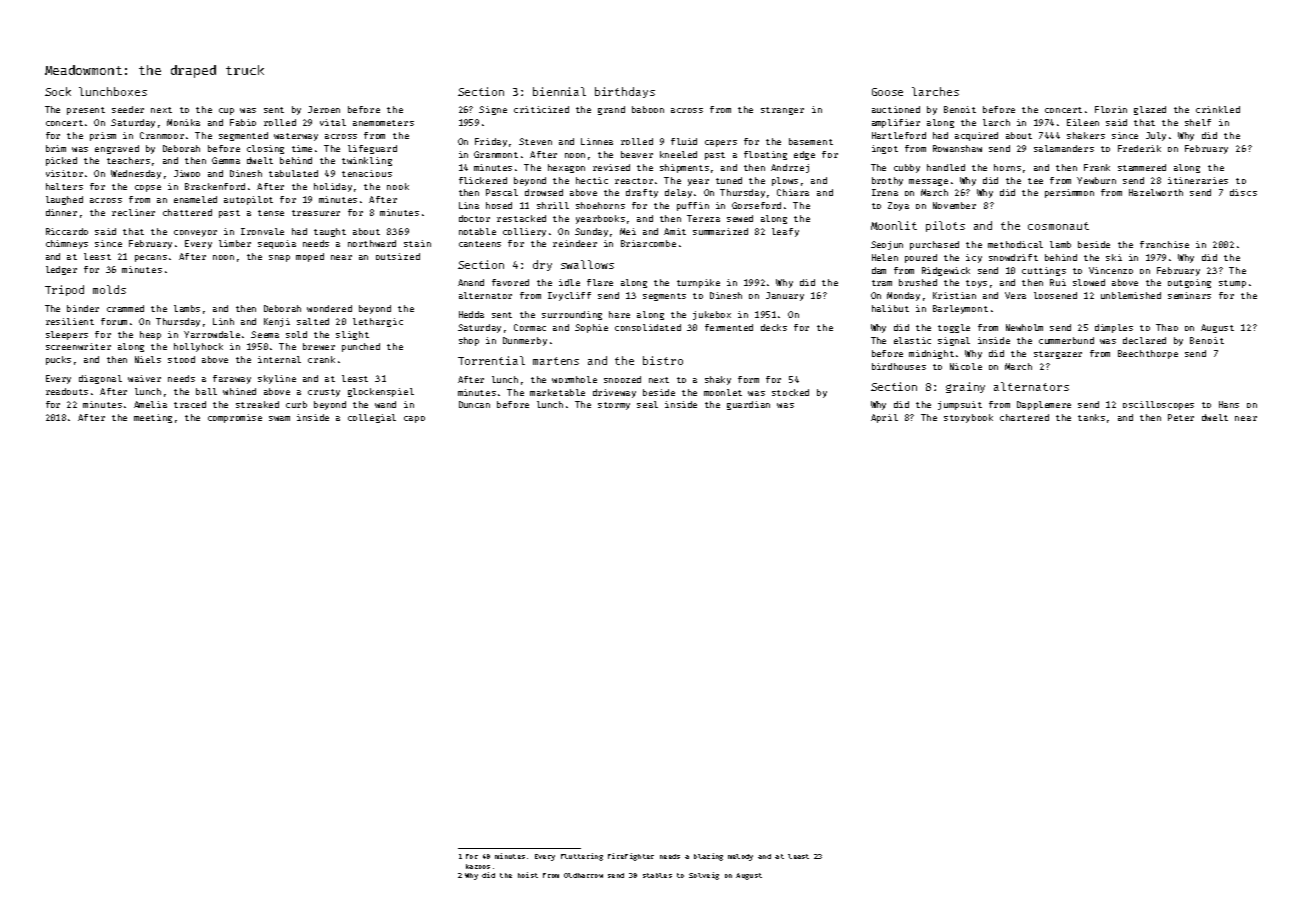 The image size is (1308, 924). I want to click on icy, so click(974, 258).
